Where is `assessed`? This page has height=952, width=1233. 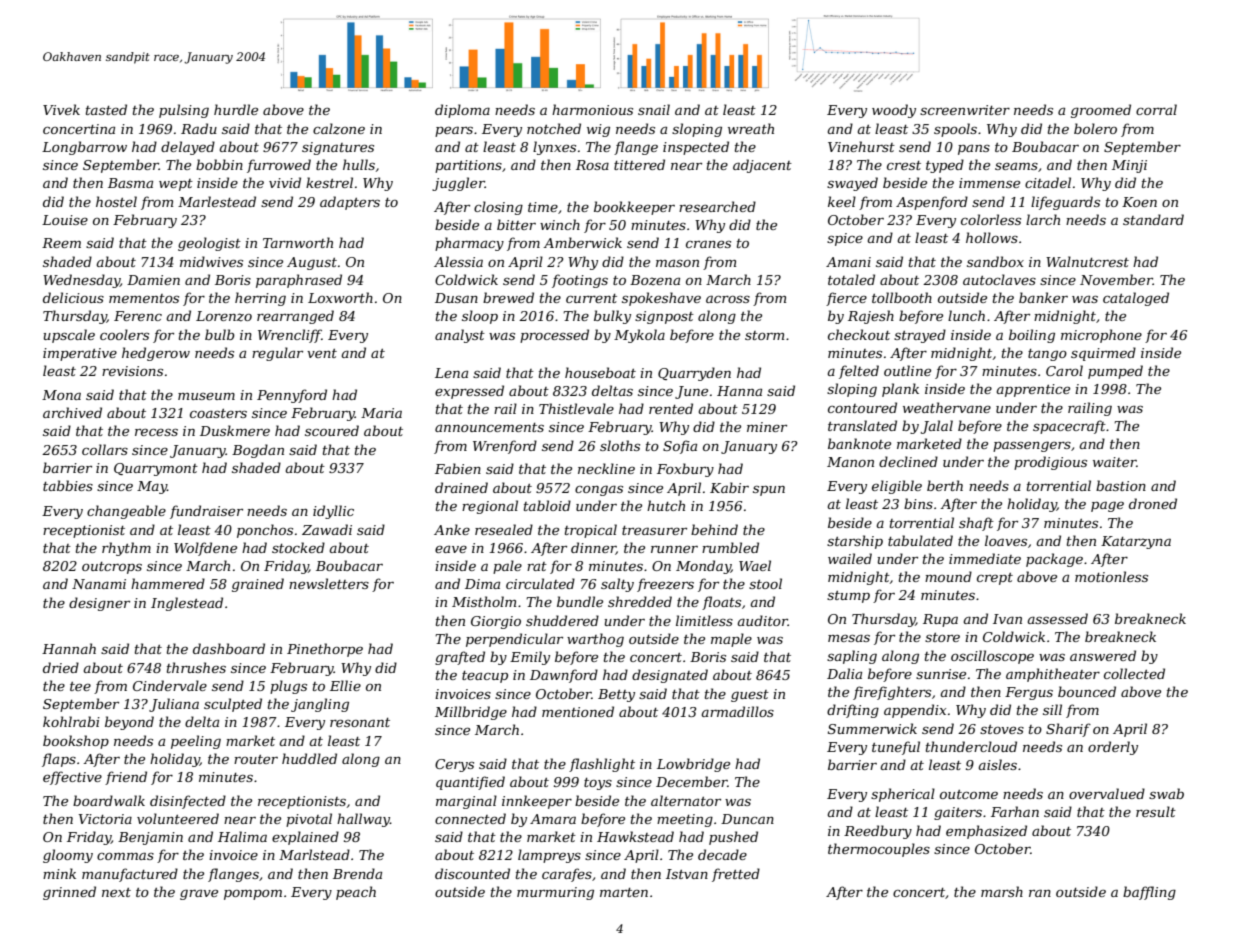
assessed is located at coordinates (1057, 618).
